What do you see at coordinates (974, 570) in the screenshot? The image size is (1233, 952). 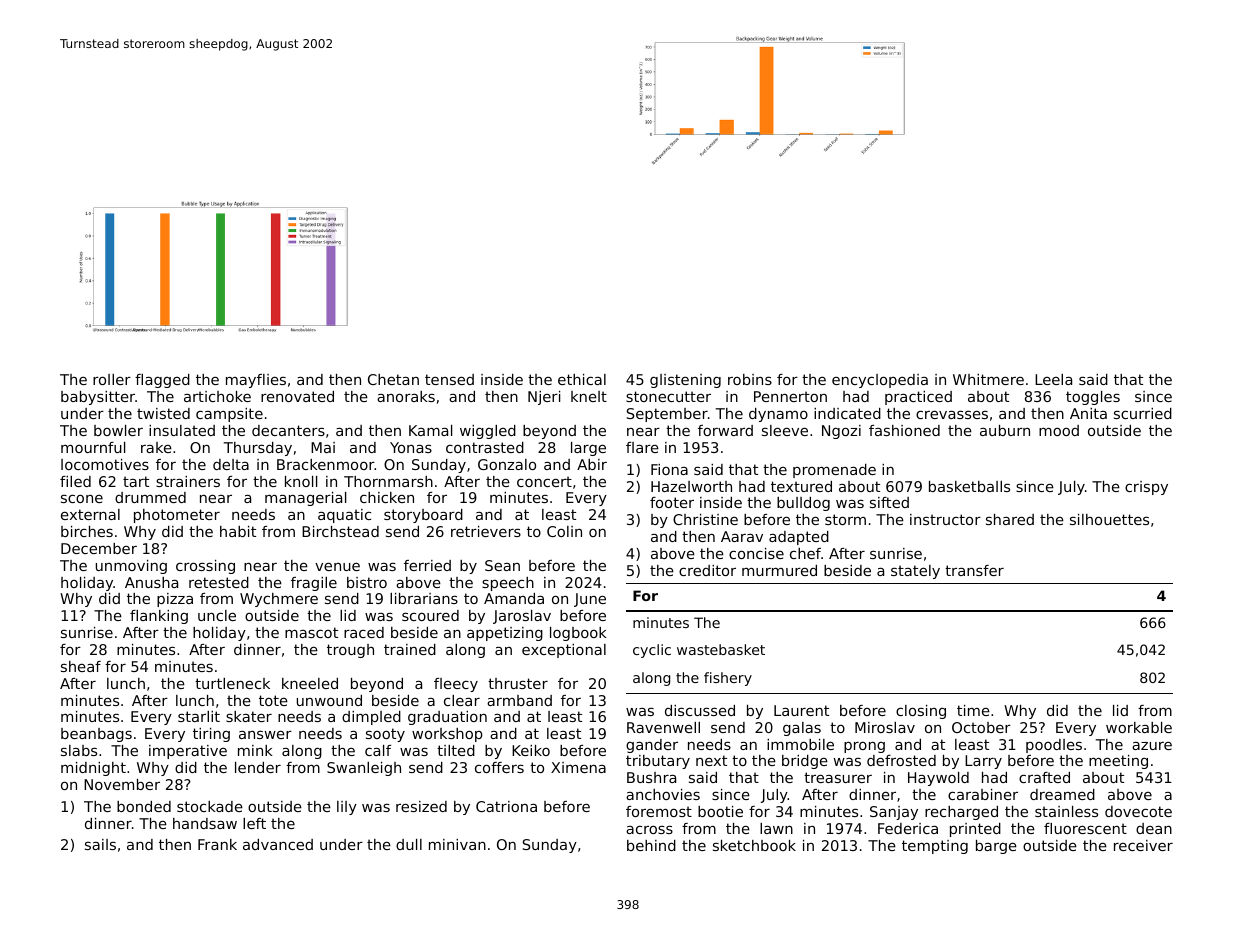 I see `transfer` at bounding box center [974, 570].
